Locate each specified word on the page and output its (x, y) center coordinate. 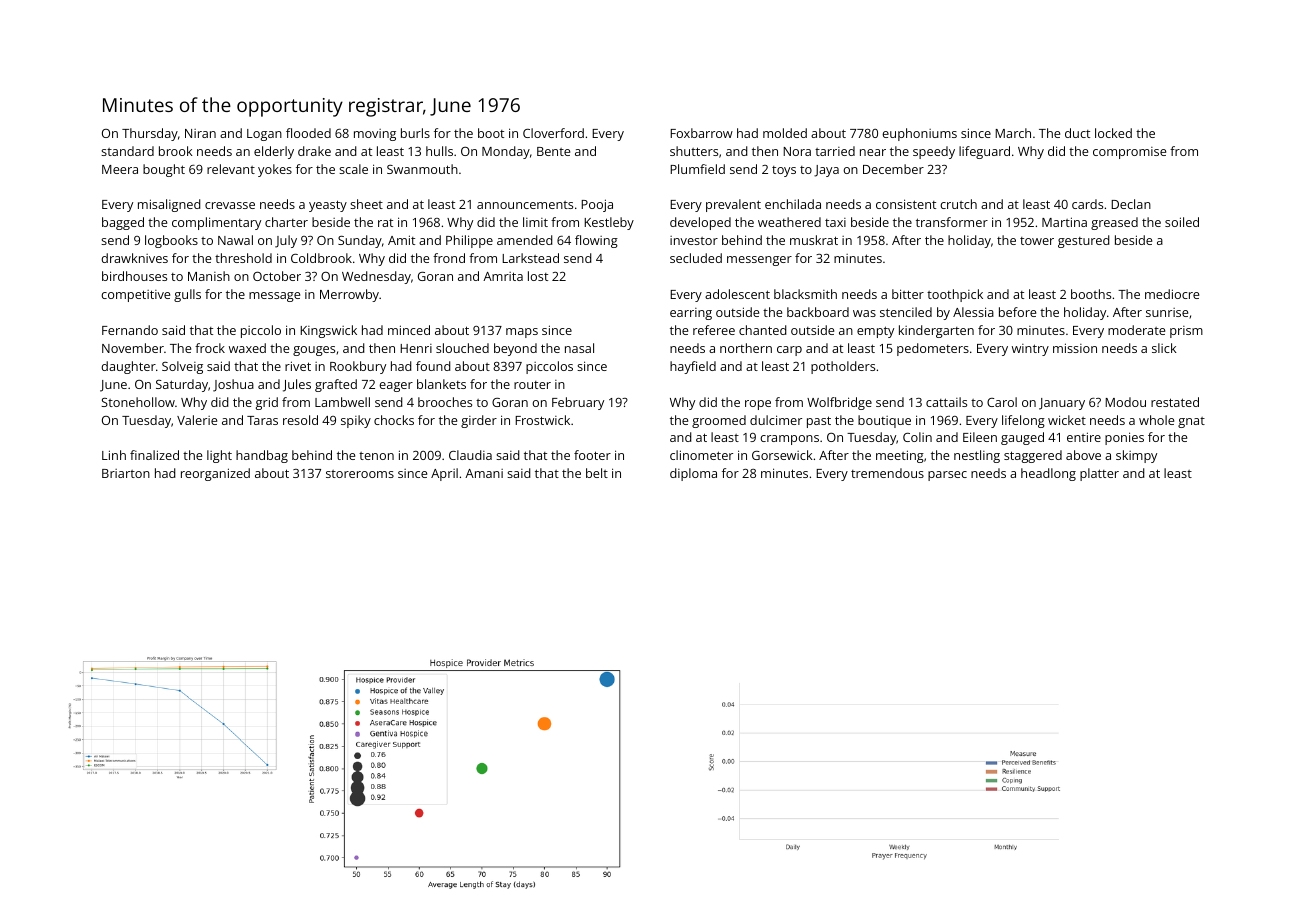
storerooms (360, 474)
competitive (135, 296)
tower (1037, 241)
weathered (789, 222)
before (1017, 312)
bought (164, 170)
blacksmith (805, 294)
